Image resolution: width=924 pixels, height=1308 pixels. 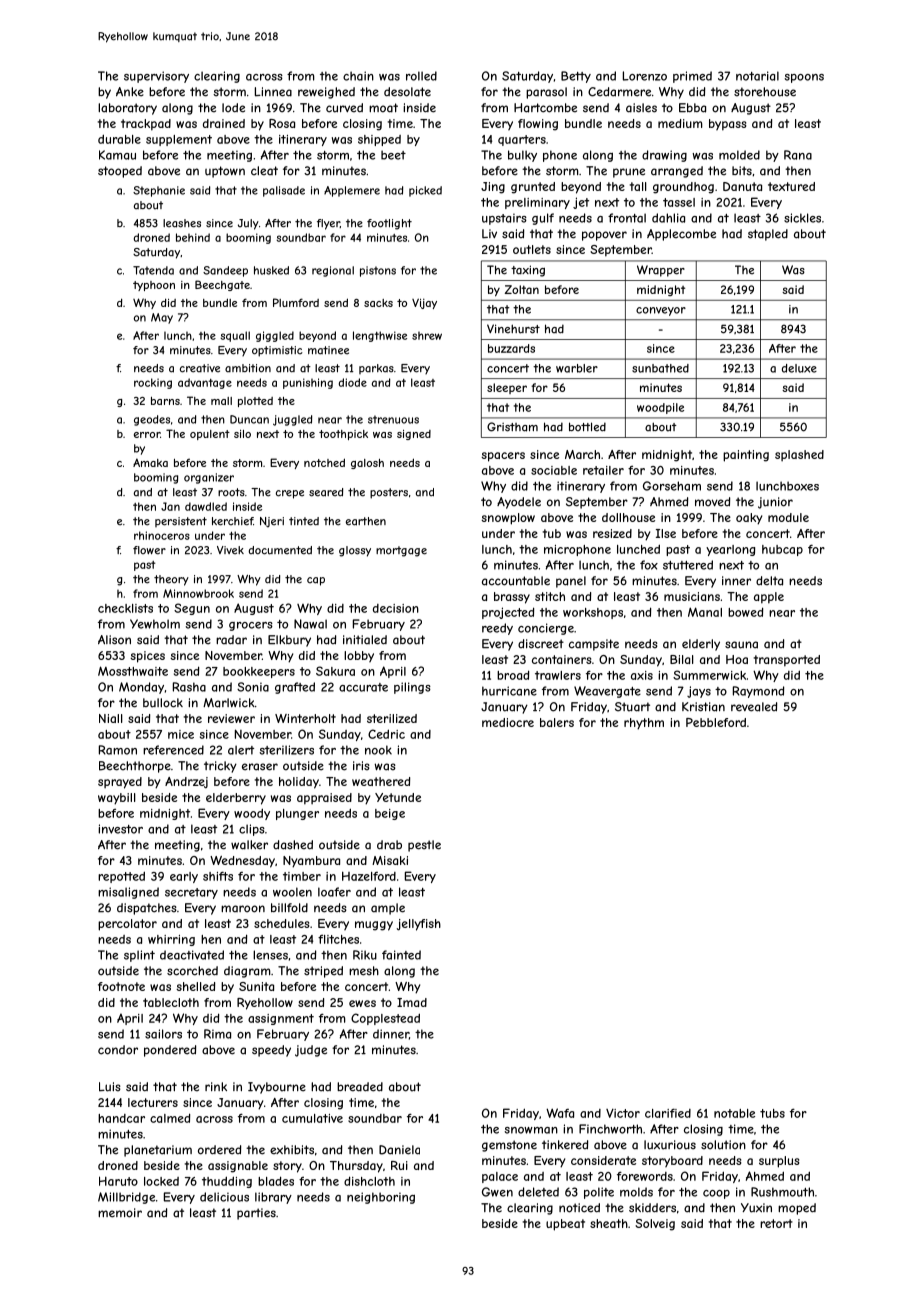 I want to click on striped, so click(x=323, y=972).
